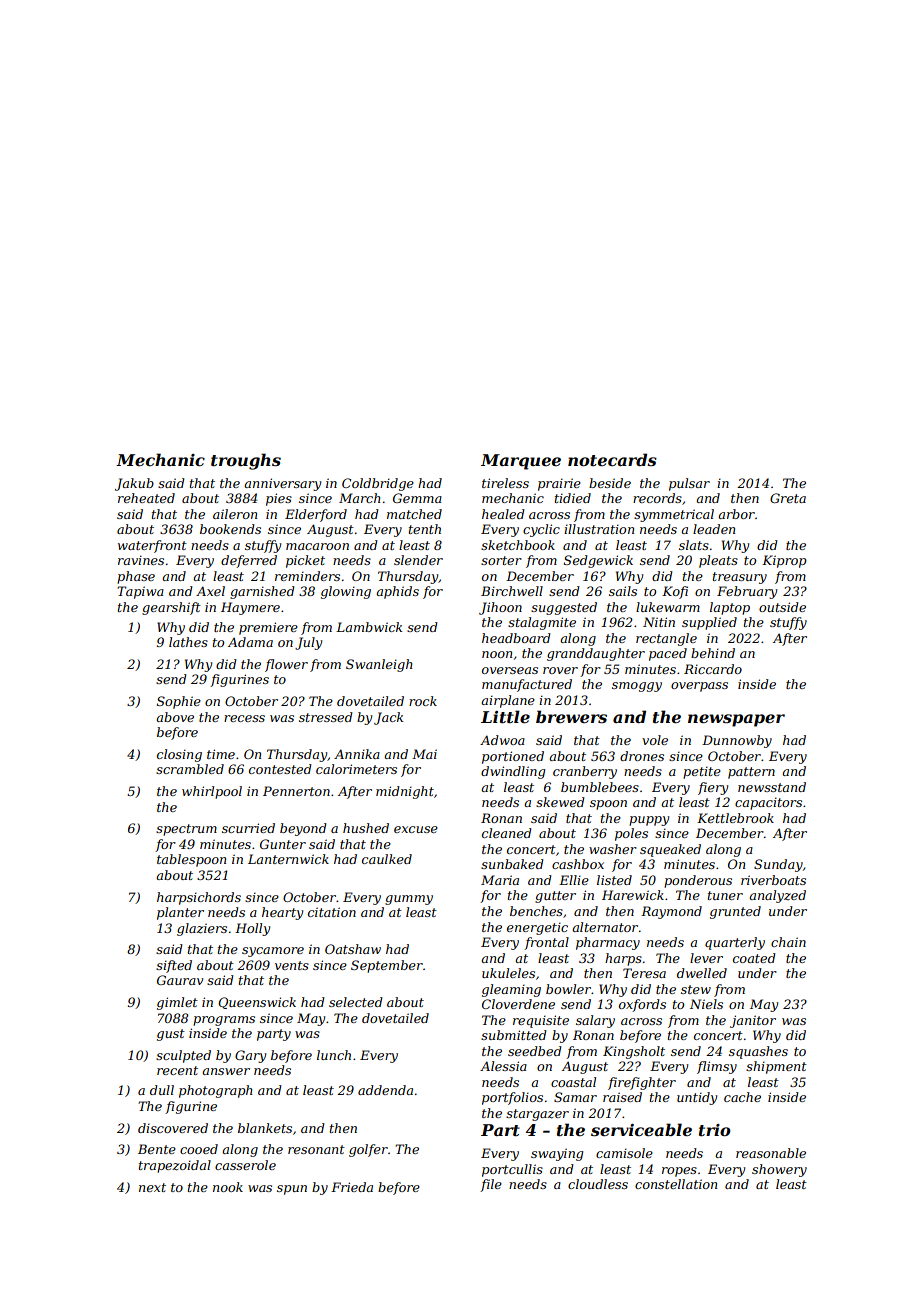 The image size is (924, 1308). Describe the element at coordinates (414, 514) in the screenshot. I see `matched` at that location.
